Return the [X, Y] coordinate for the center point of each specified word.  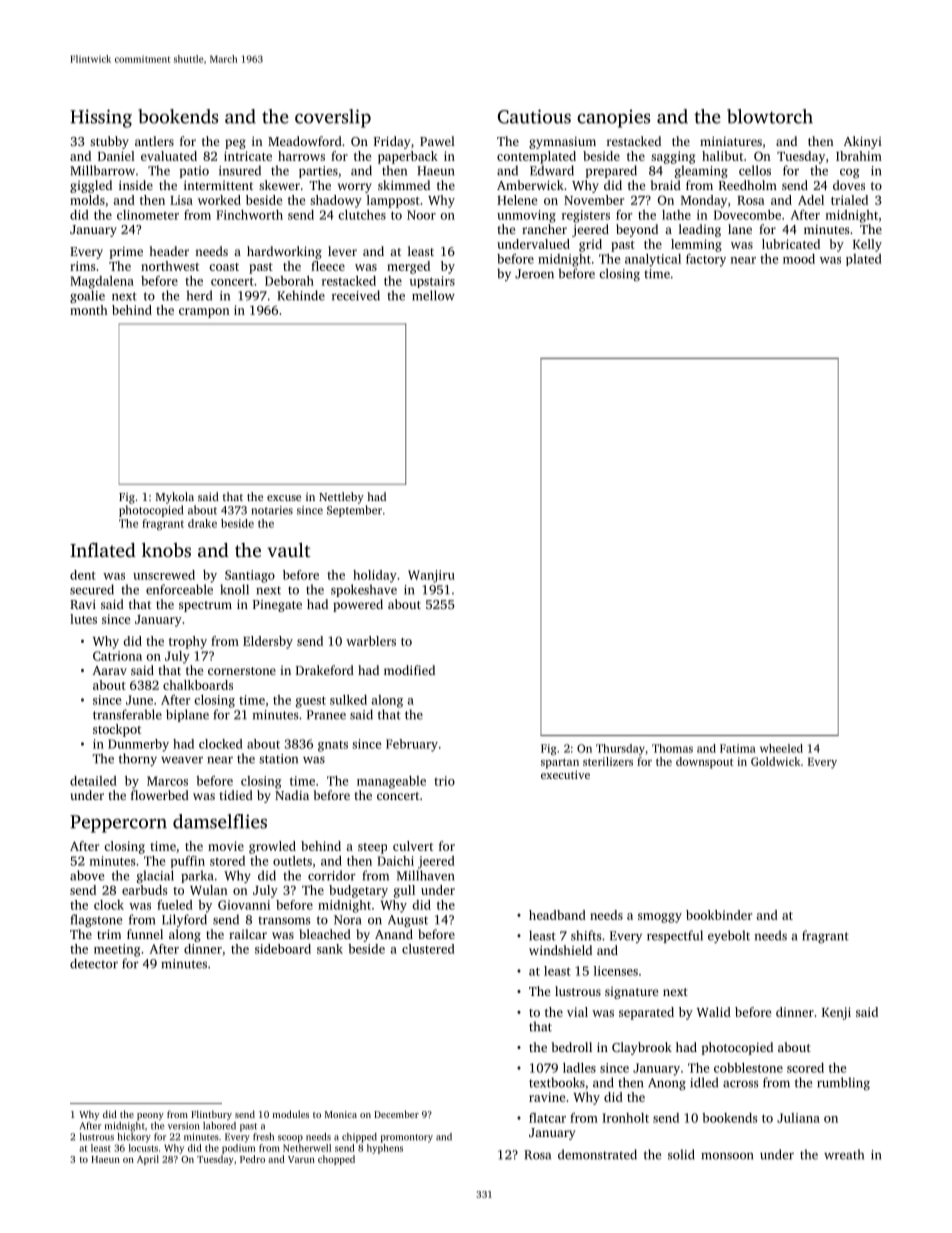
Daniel [116, 156]
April [148, 1160]
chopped [336, 1160]
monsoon [727, 1156]
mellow [433, 295]
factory [706, 260]
